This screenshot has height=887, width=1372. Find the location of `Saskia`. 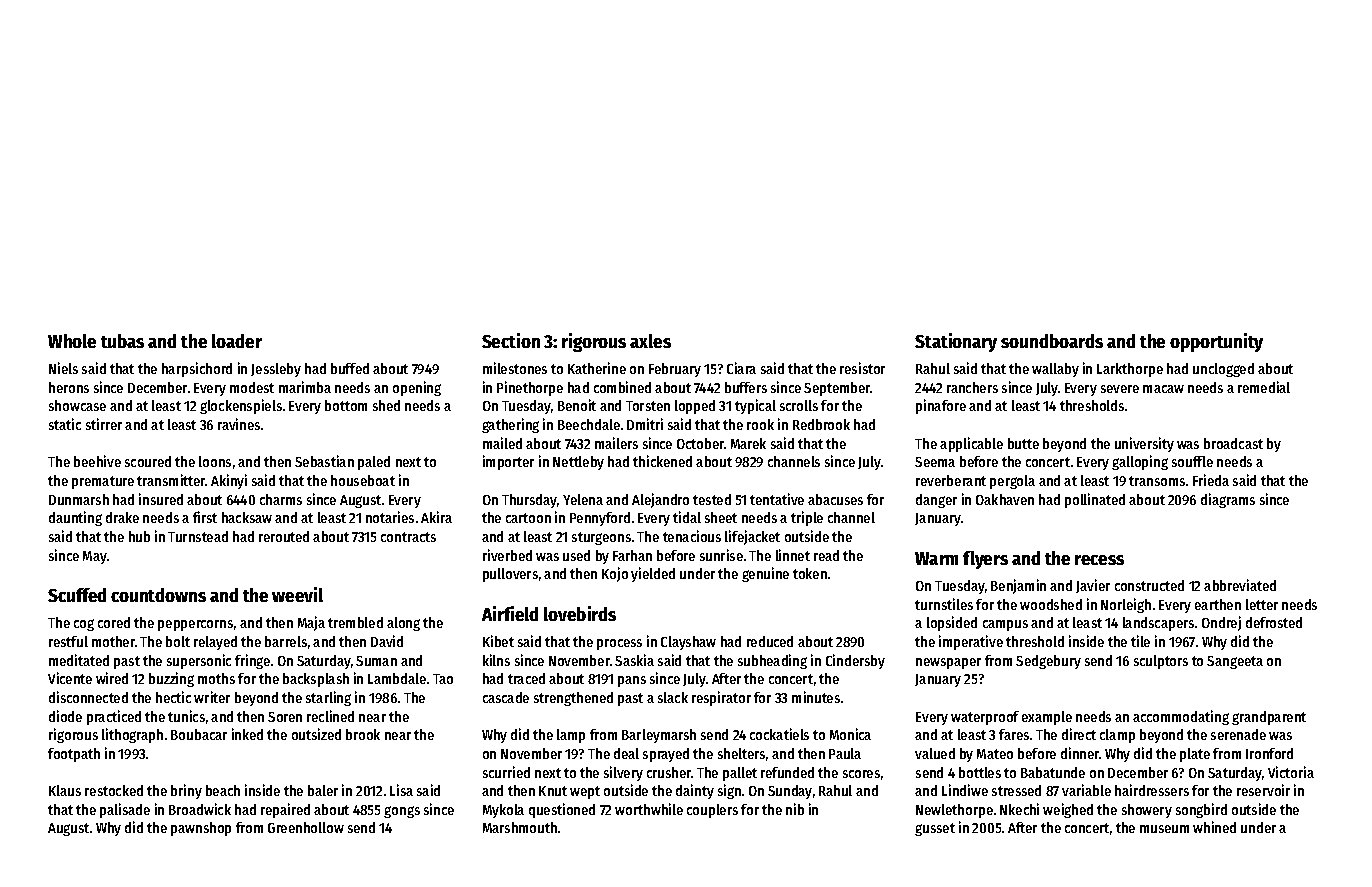

Saskia is located at coordinates (634, 660).
